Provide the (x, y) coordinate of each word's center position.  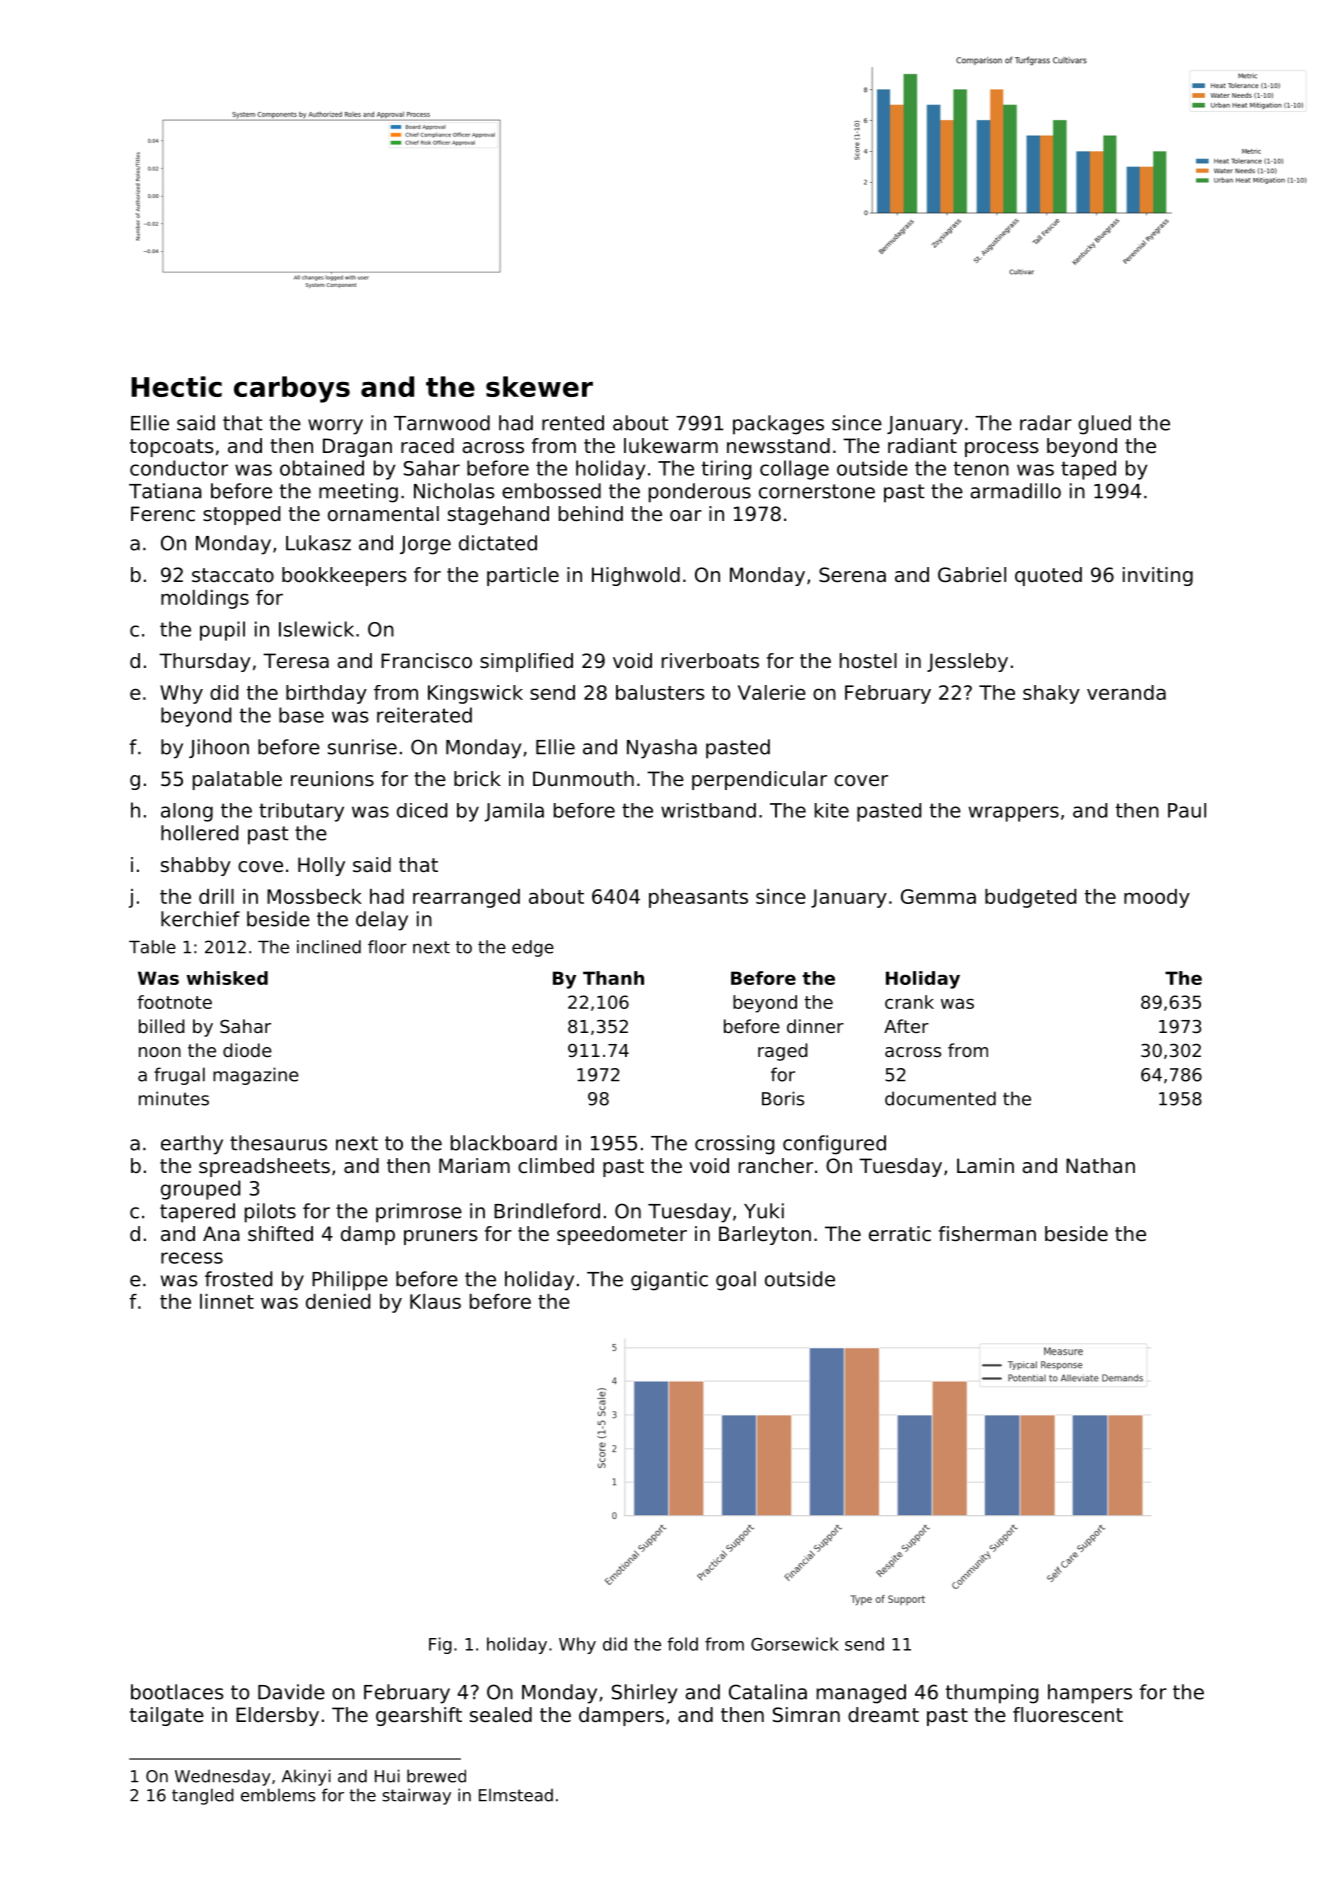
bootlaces (177, 1692)
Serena (852, 575)
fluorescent (1068, 1715)
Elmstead (516, 1795)
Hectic (176, 386)
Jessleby (967, 662)
